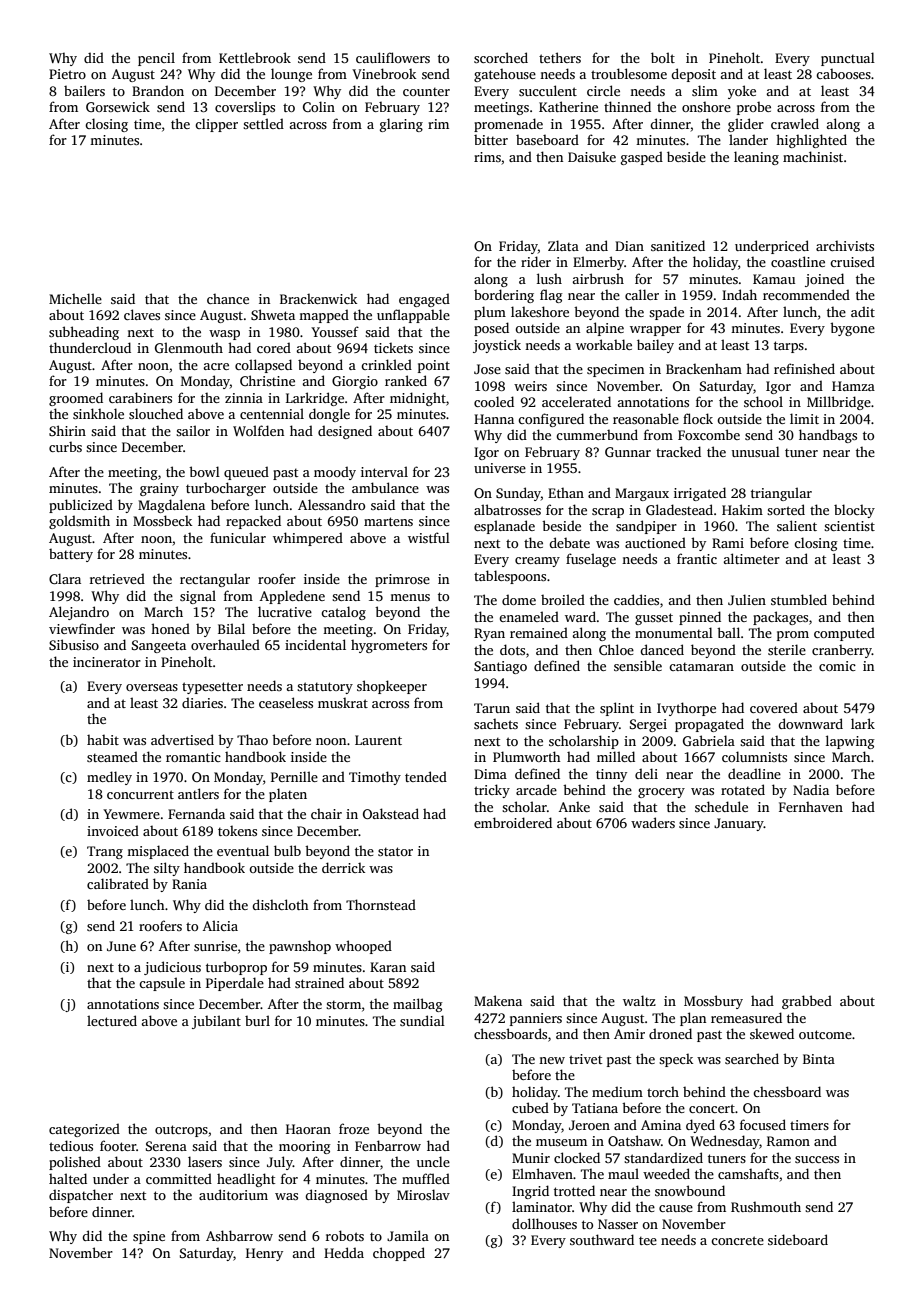  What do you see at coordinates (84, 333) in the document?
I see `subheading` at bounding box center [84, 333].
